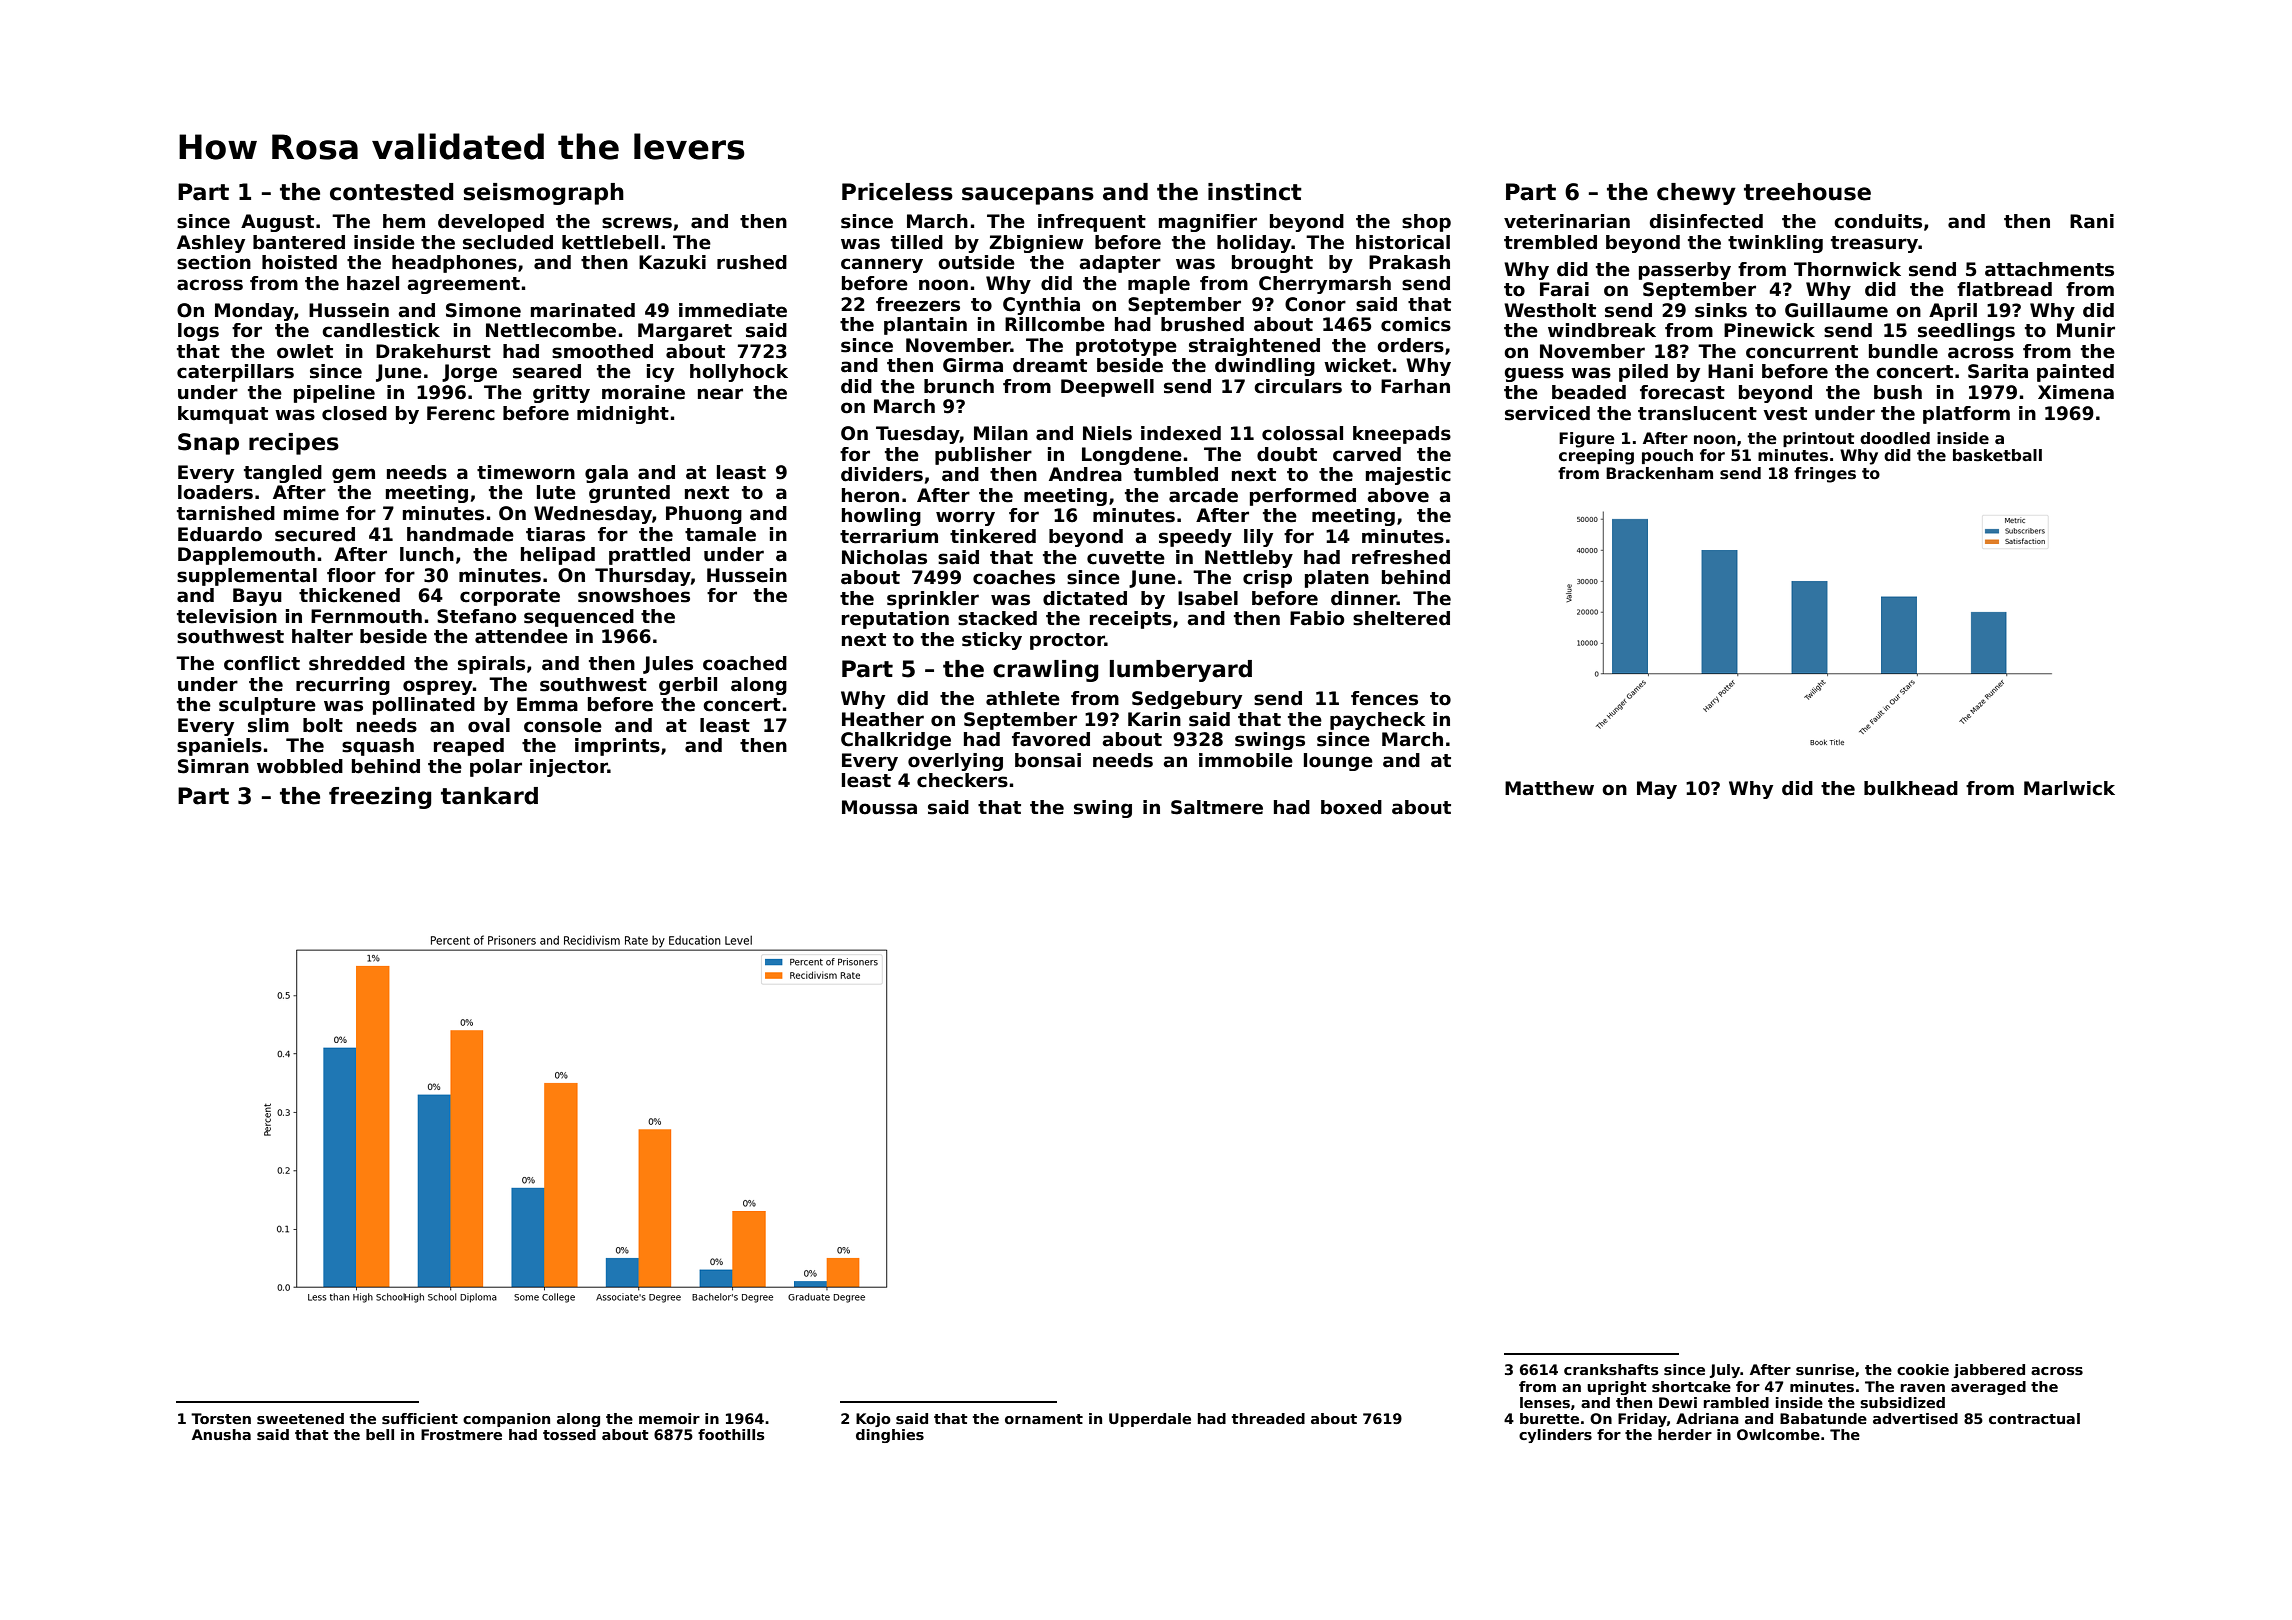 Image resolution: width=2292 pixels, height=1620 pixels. Describe the element at coordinates (1085, 474) in the screenshot. I see `Andrea` at that location.
